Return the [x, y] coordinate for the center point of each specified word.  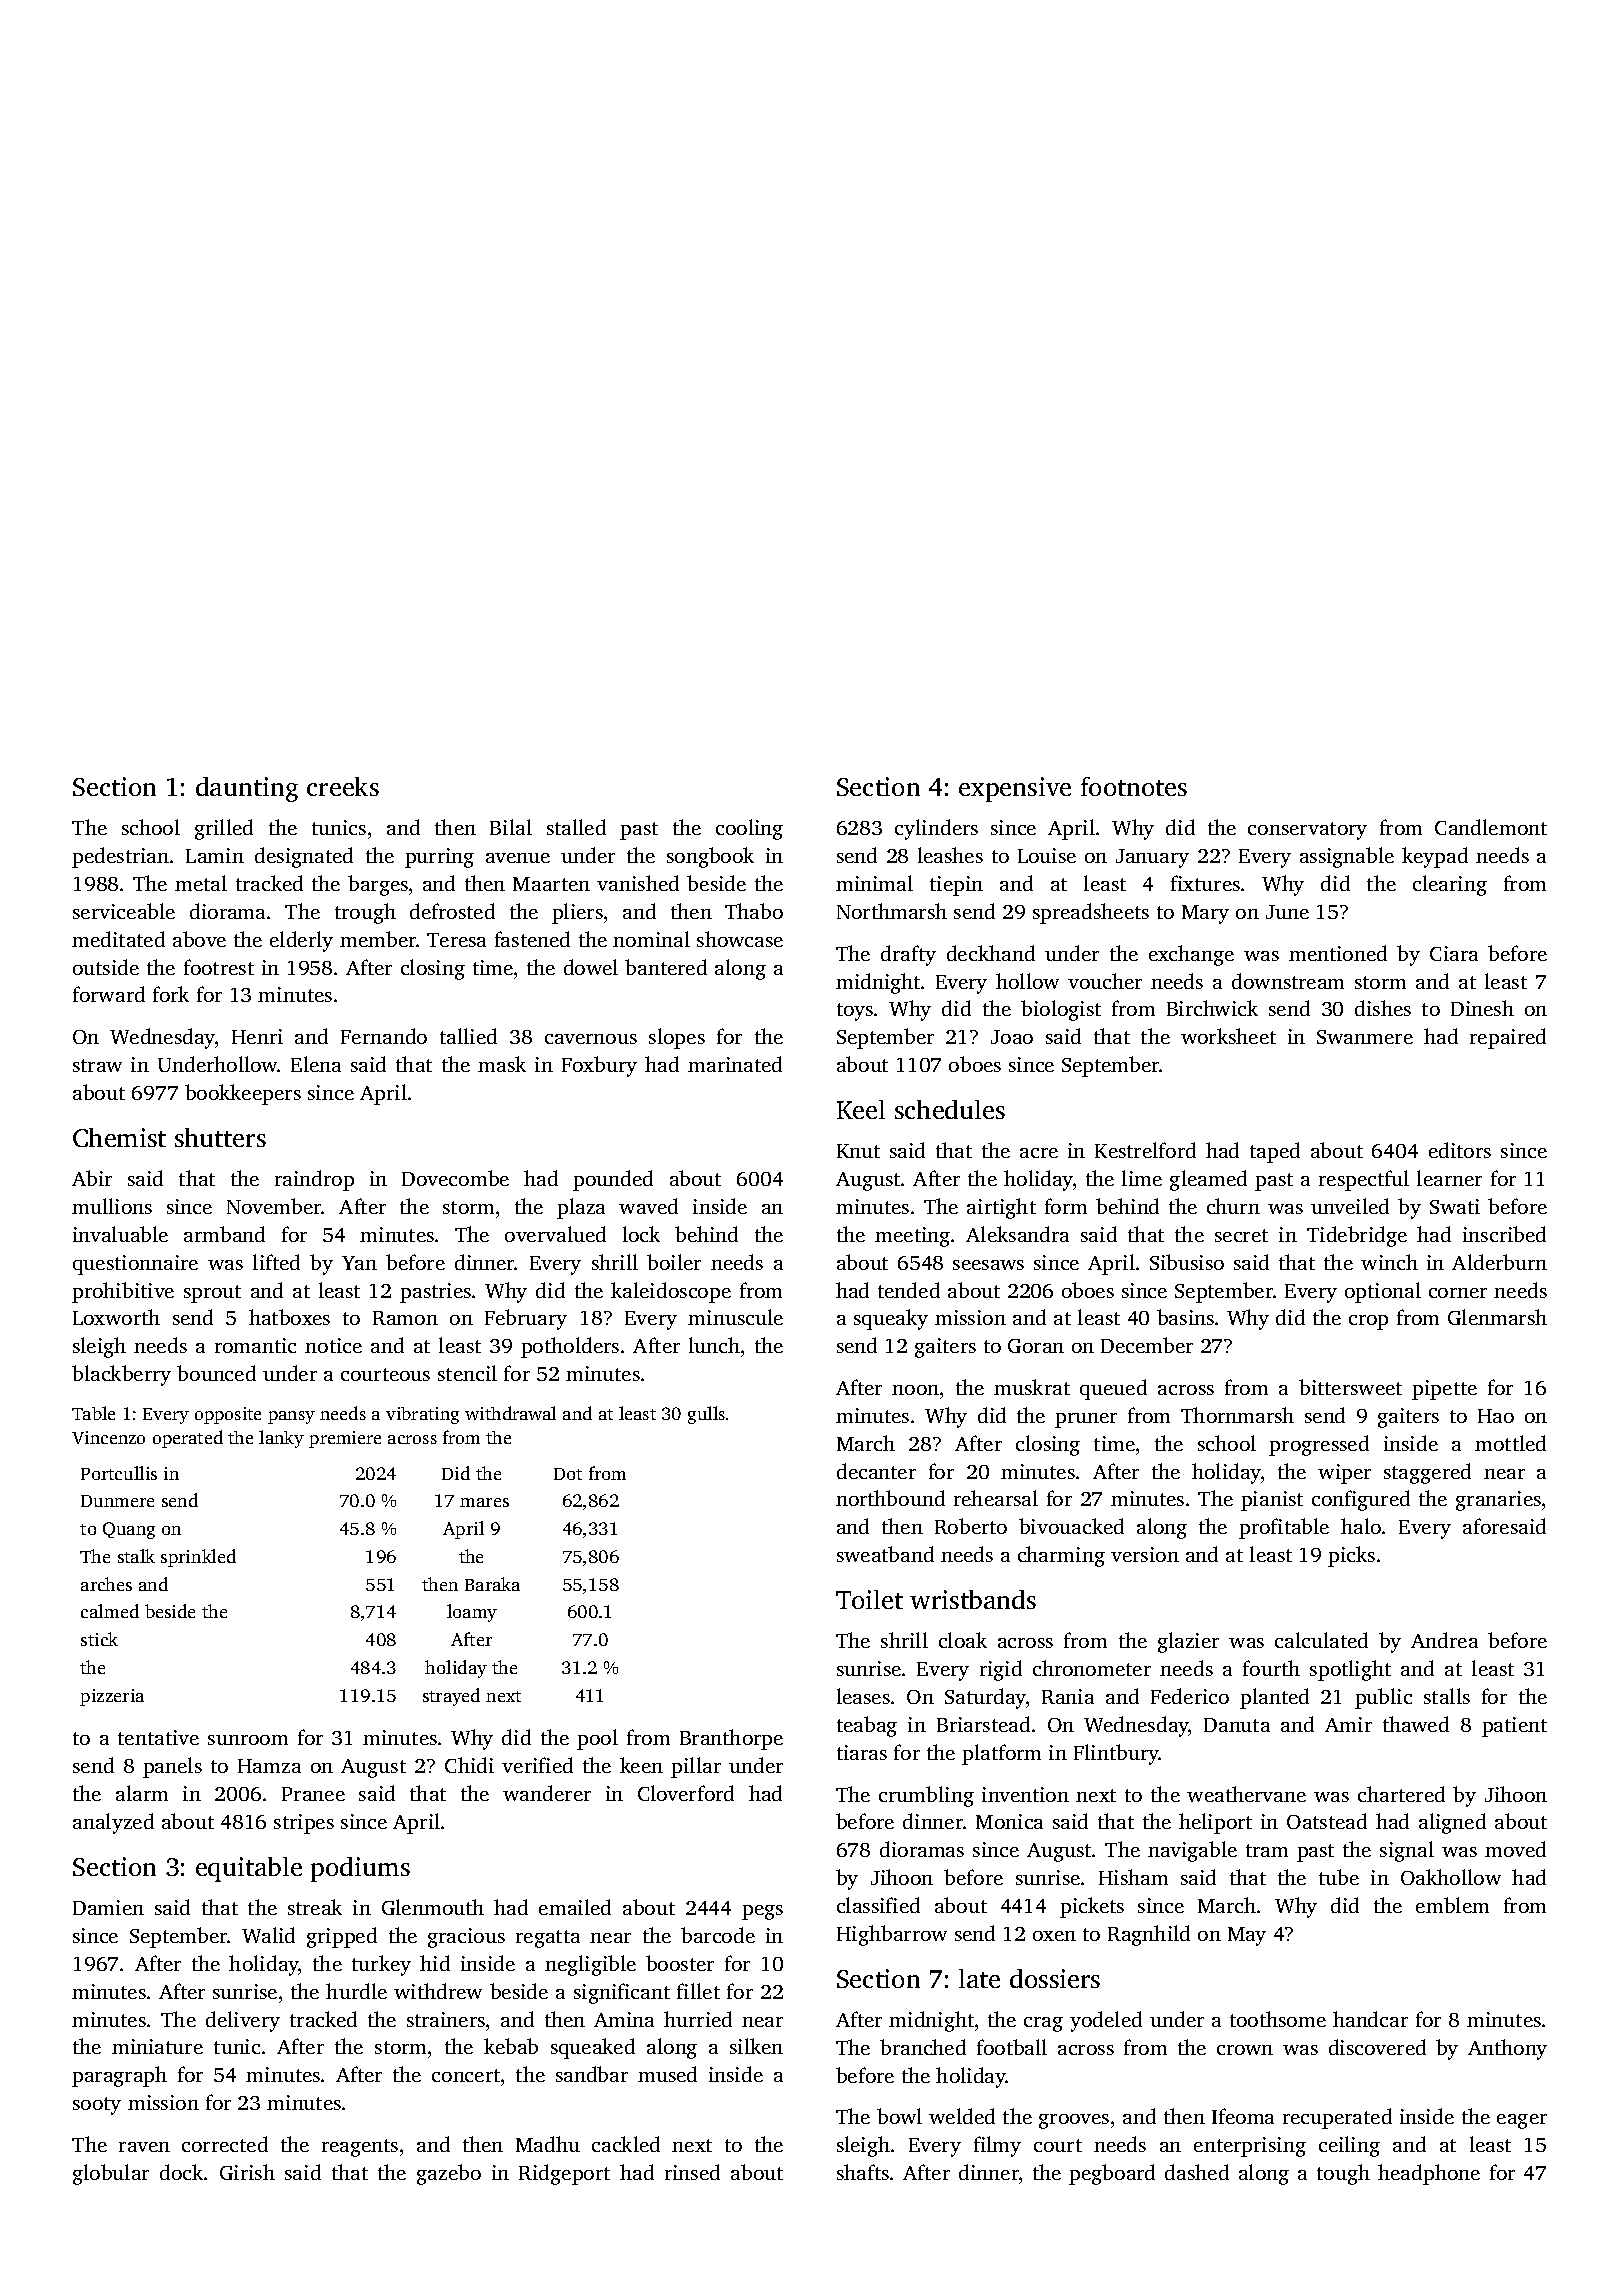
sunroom [248, 1740]
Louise [1047, 855]
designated [304, 857]
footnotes [1134, 786]
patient [1514, 1727]
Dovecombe [455, 1178]
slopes [677, 1038]
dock [181, 2172]
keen [641, 1765]
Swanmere [1365, 1037]
